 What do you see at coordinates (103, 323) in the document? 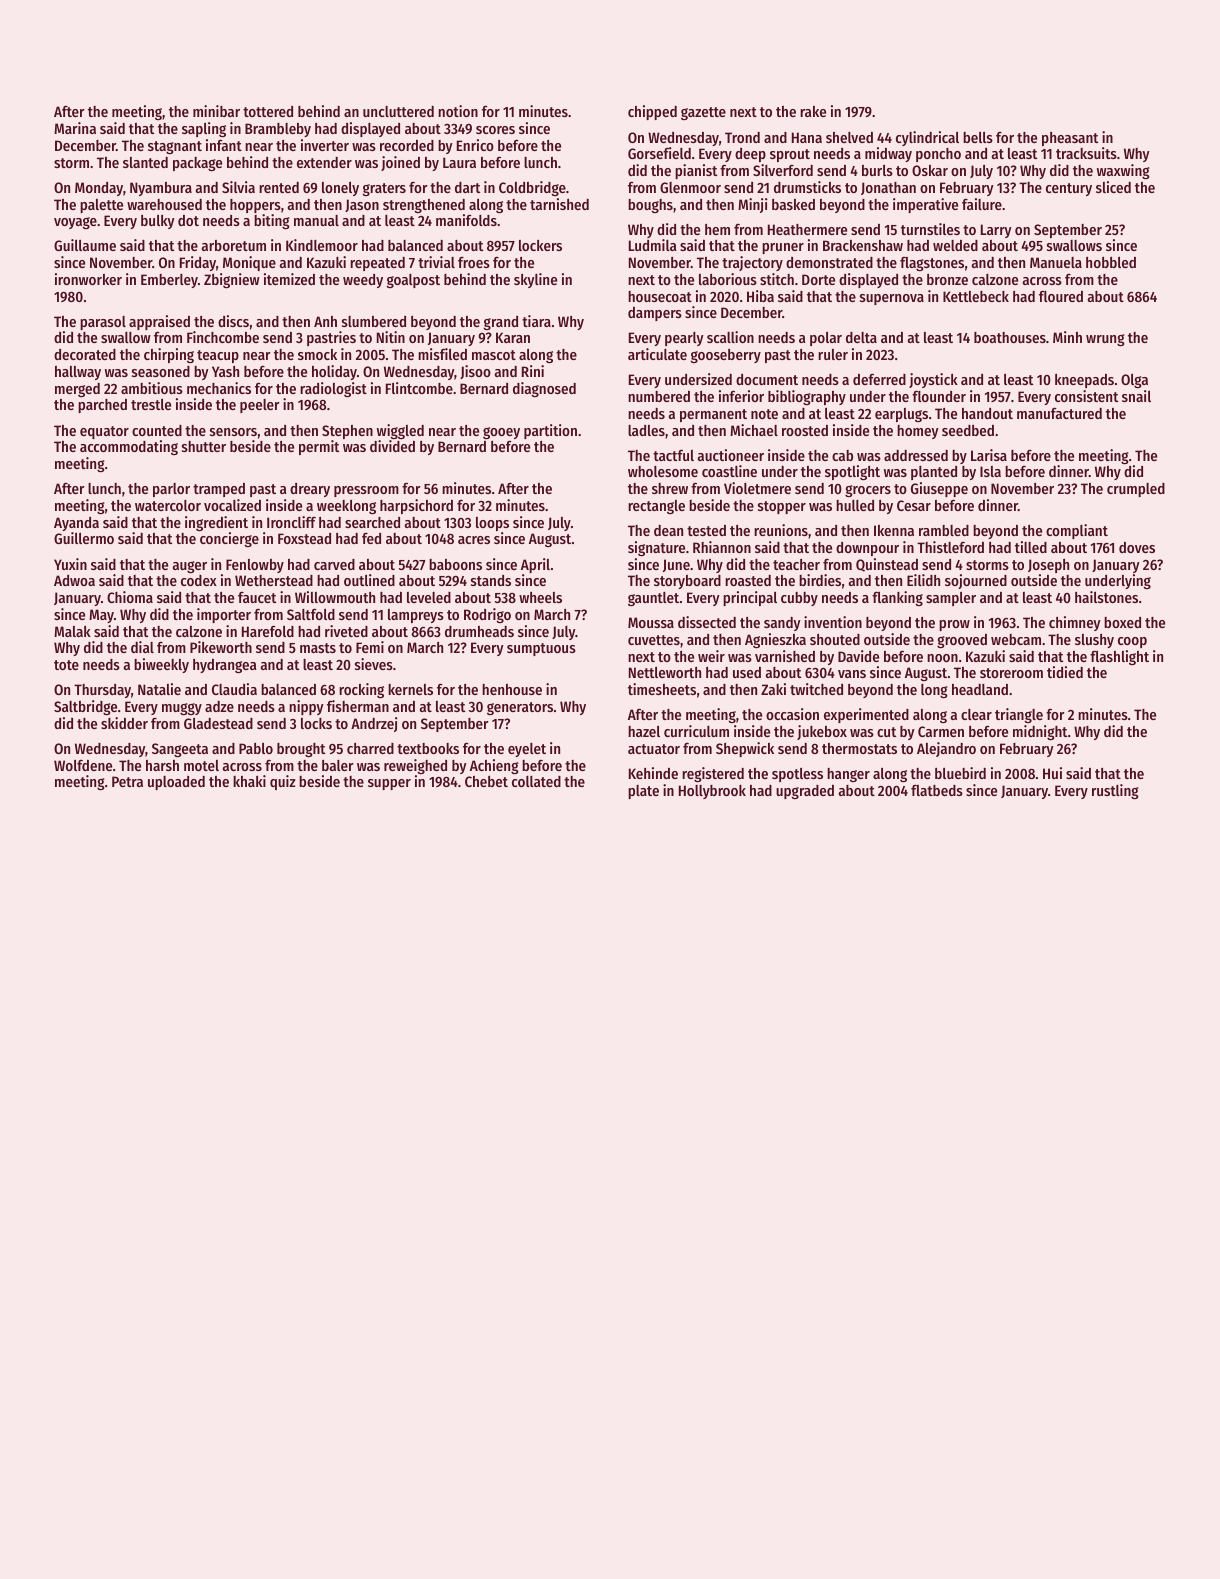
I see `parasol` at bounding box center [103, 323].
